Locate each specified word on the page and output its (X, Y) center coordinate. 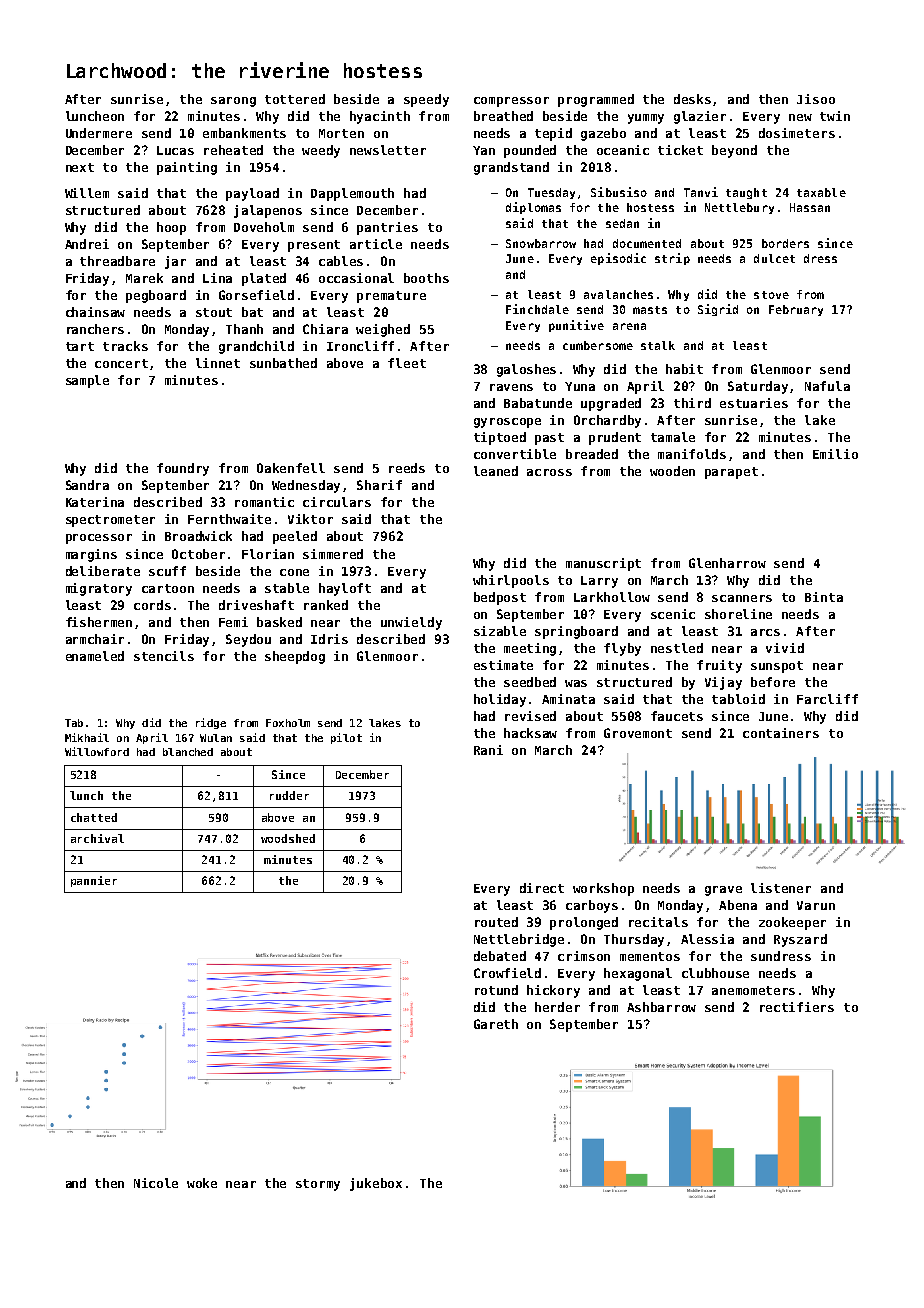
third (692, 403)
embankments (244, 133)
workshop (603, 889)
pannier (94, 881)
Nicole (156, 1183)
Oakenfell (291, 468)
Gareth (496, 1024)
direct (542, 888)
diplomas (533, 208)
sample (87, 381)
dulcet (774, 258)
